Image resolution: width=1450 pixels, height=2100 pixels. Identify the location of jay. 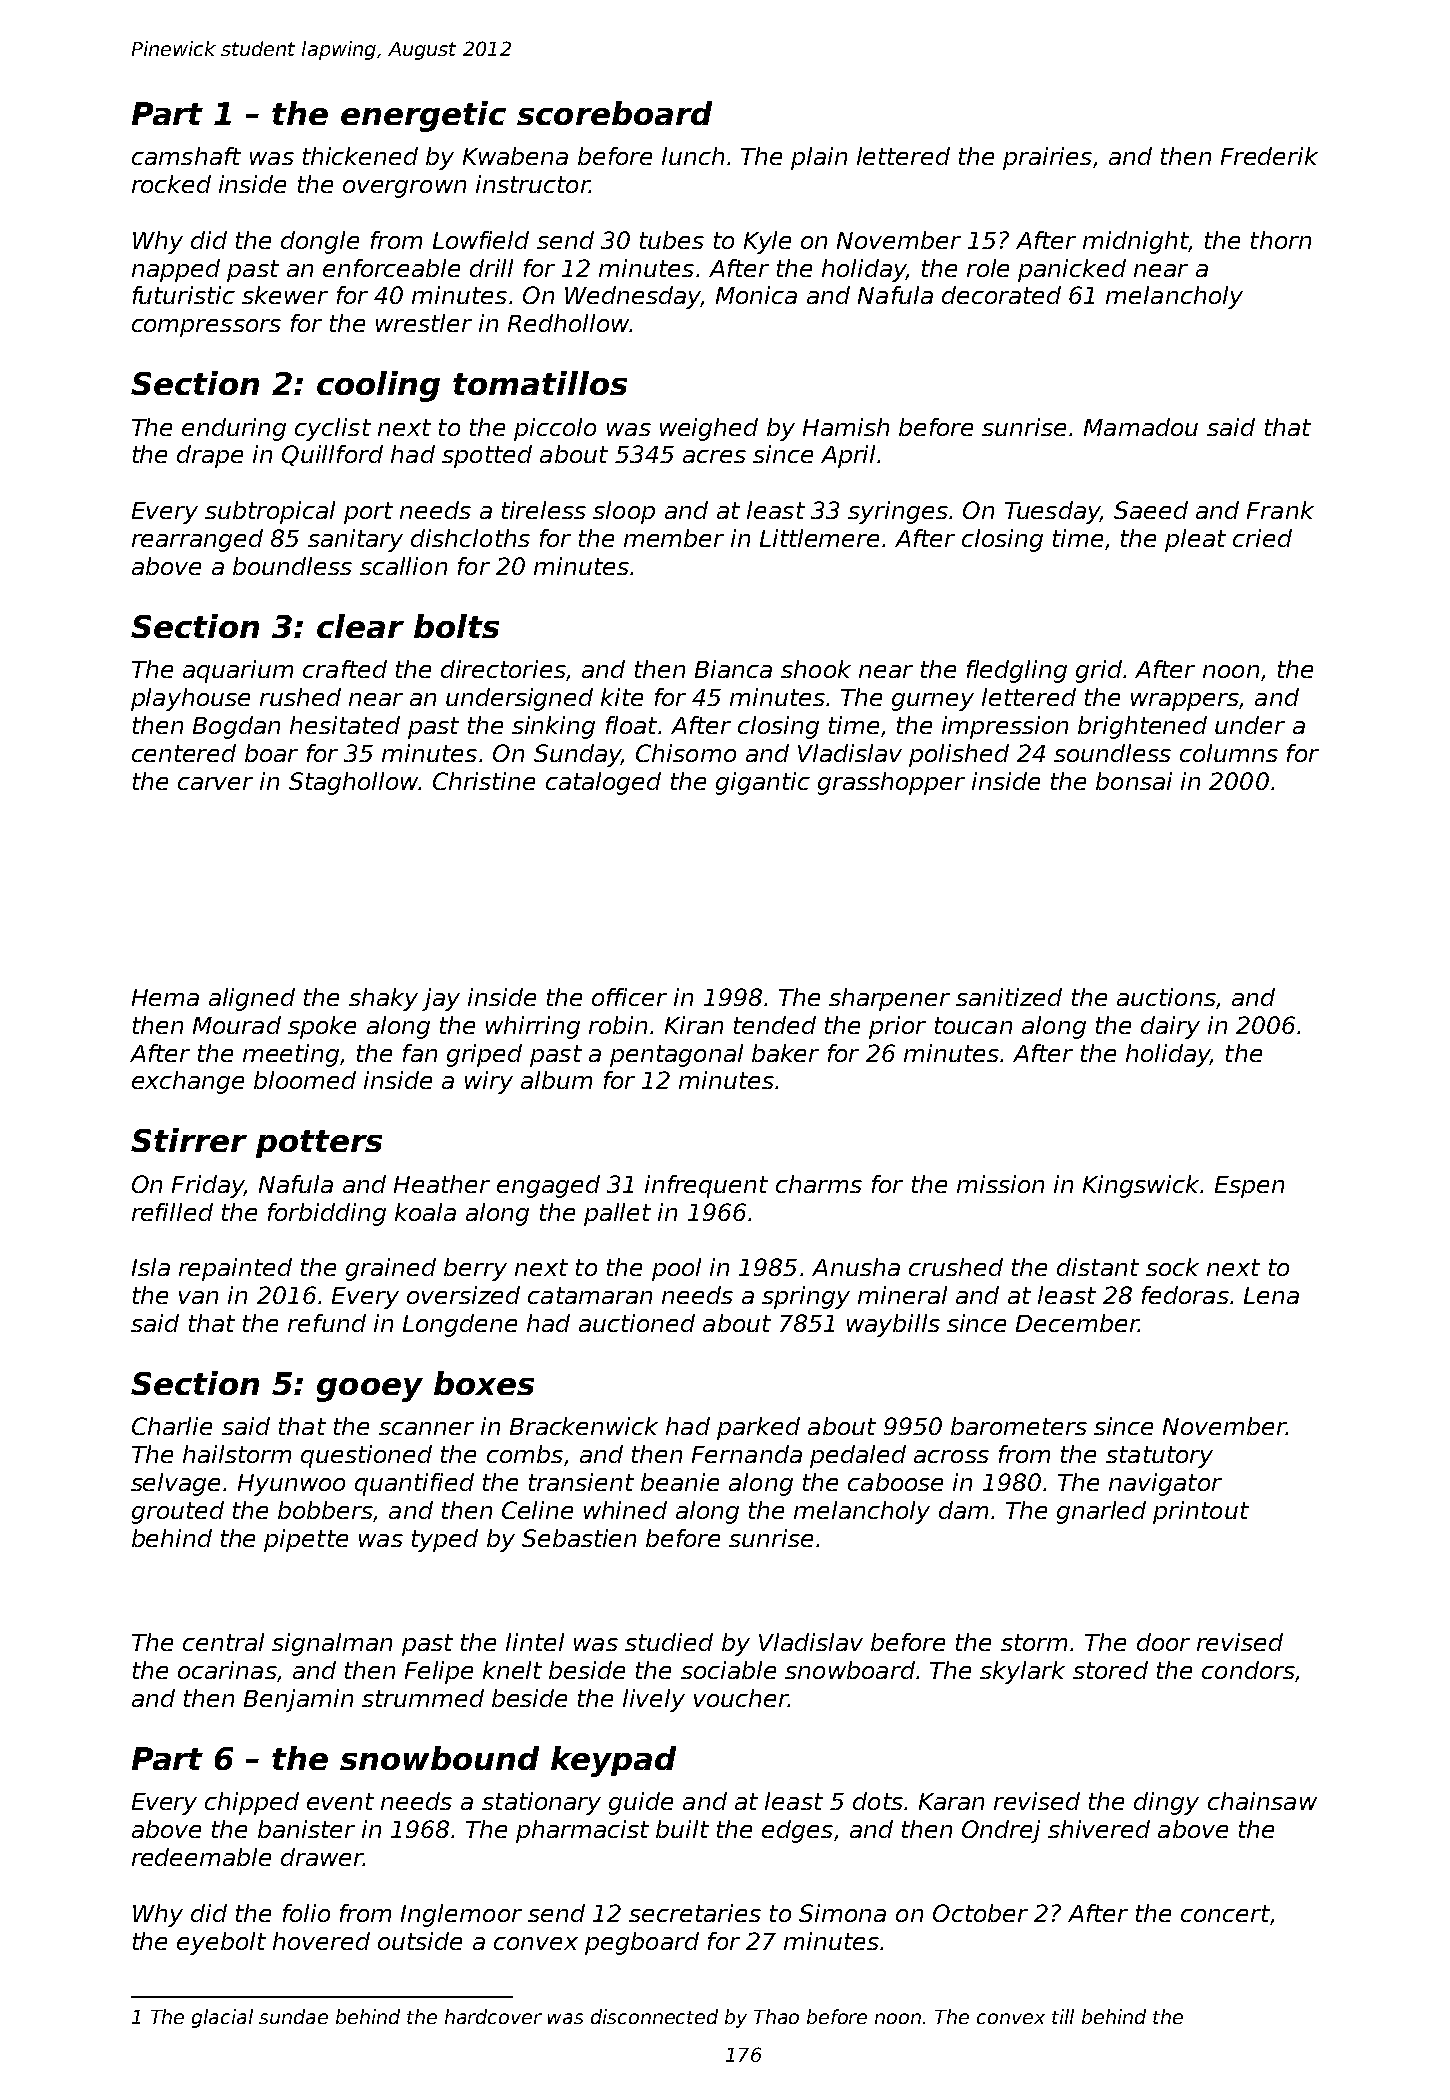
(441, 999).
